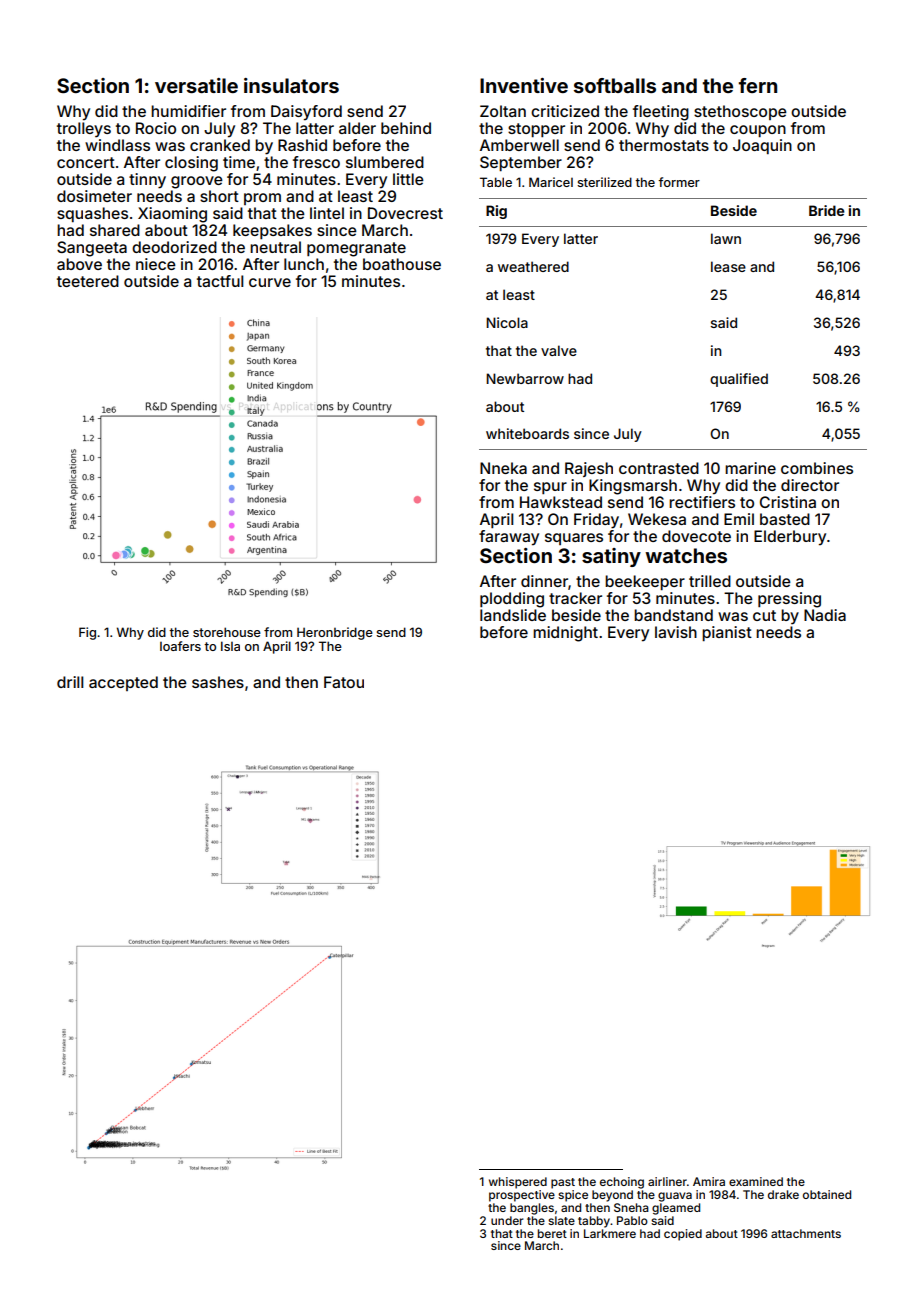  Describe the element at coordinates (335, 633) in the screenshot. I see `Heronbridge` at that location.
